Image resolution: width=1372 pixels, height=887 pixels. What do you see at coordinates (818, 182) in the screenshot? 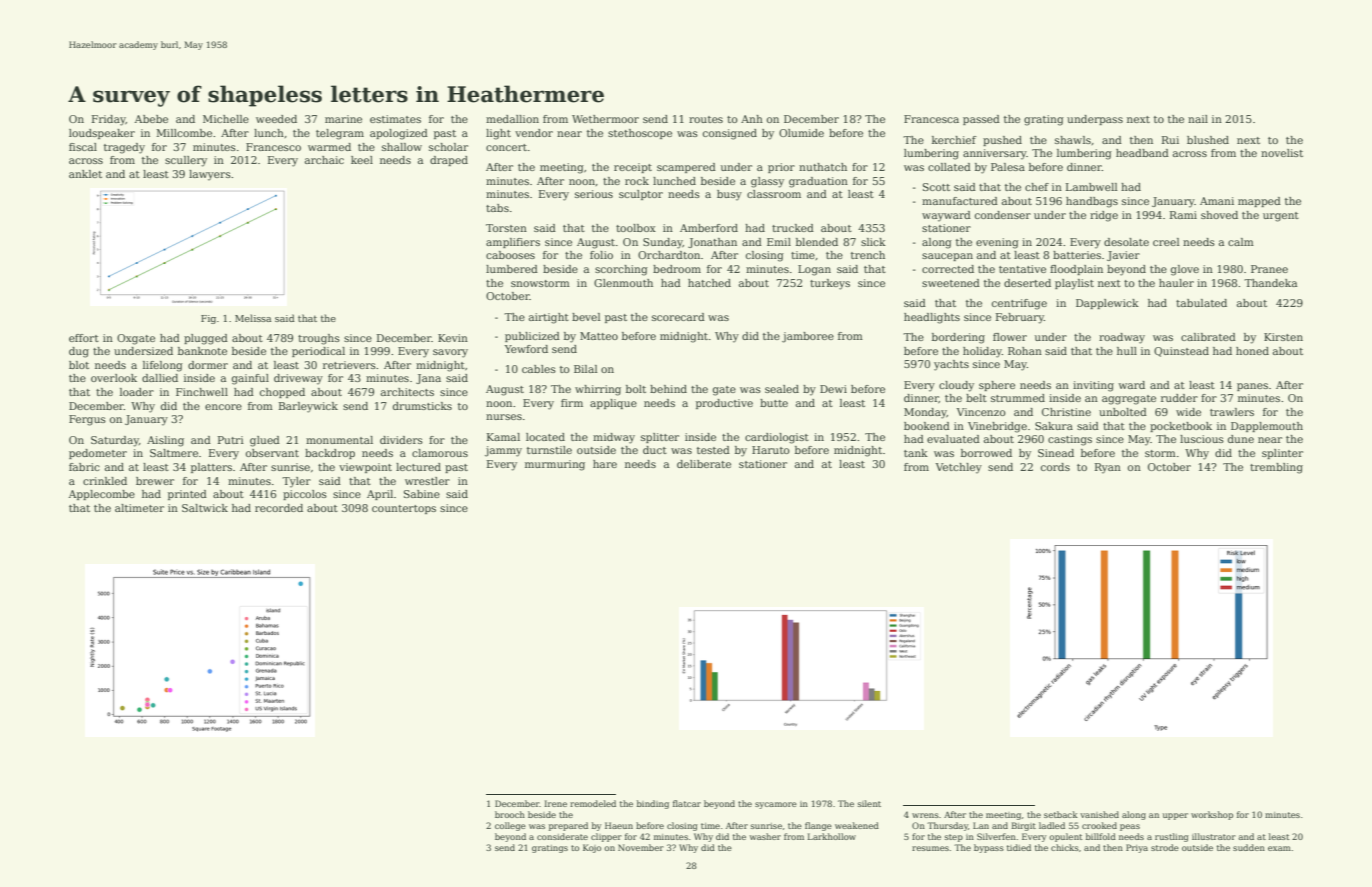
I see `graduation` at bounding box center [818, 182].
